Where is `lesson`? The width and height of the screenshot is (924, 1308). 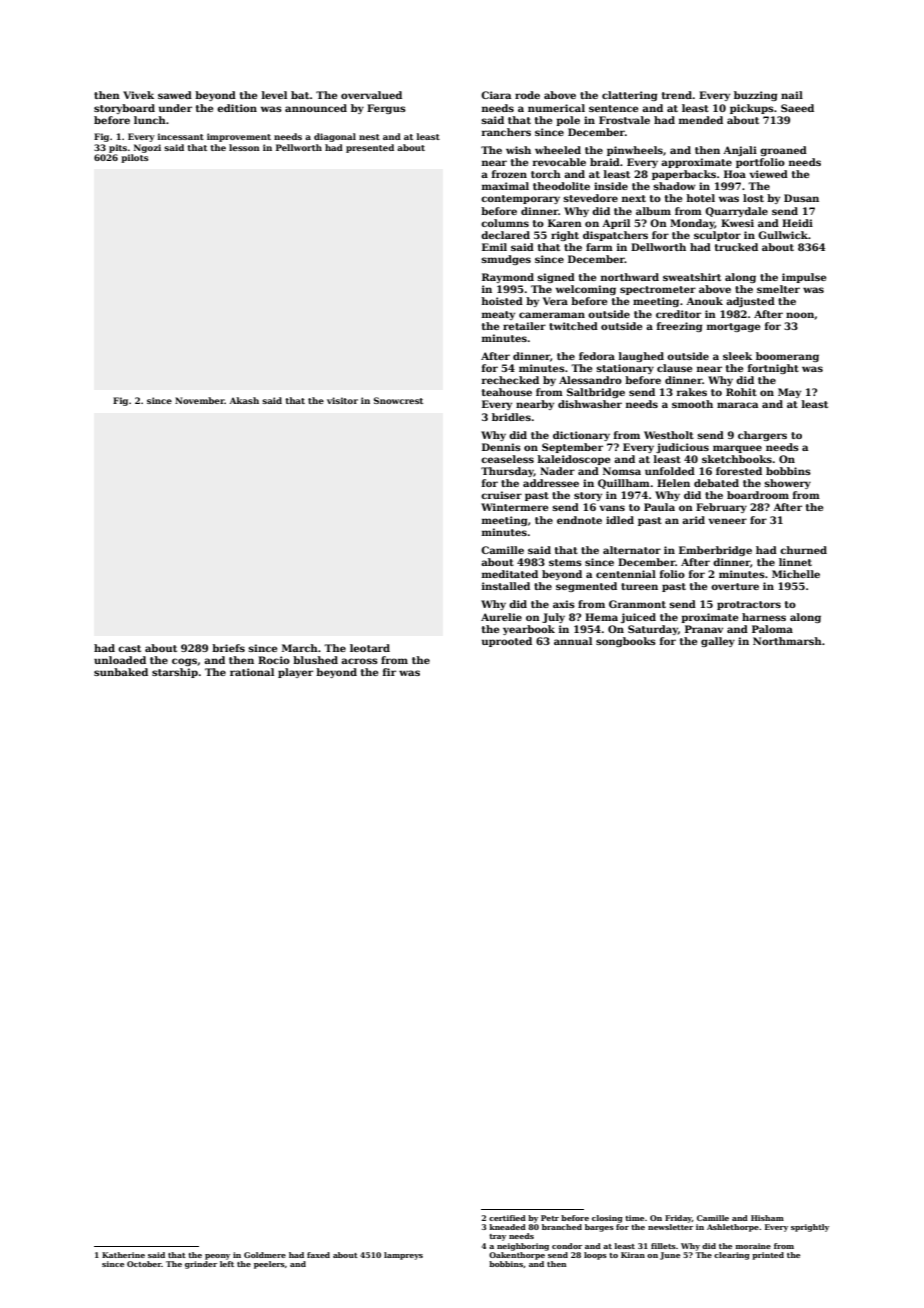 lesson is located at coordinates (244, 147).
